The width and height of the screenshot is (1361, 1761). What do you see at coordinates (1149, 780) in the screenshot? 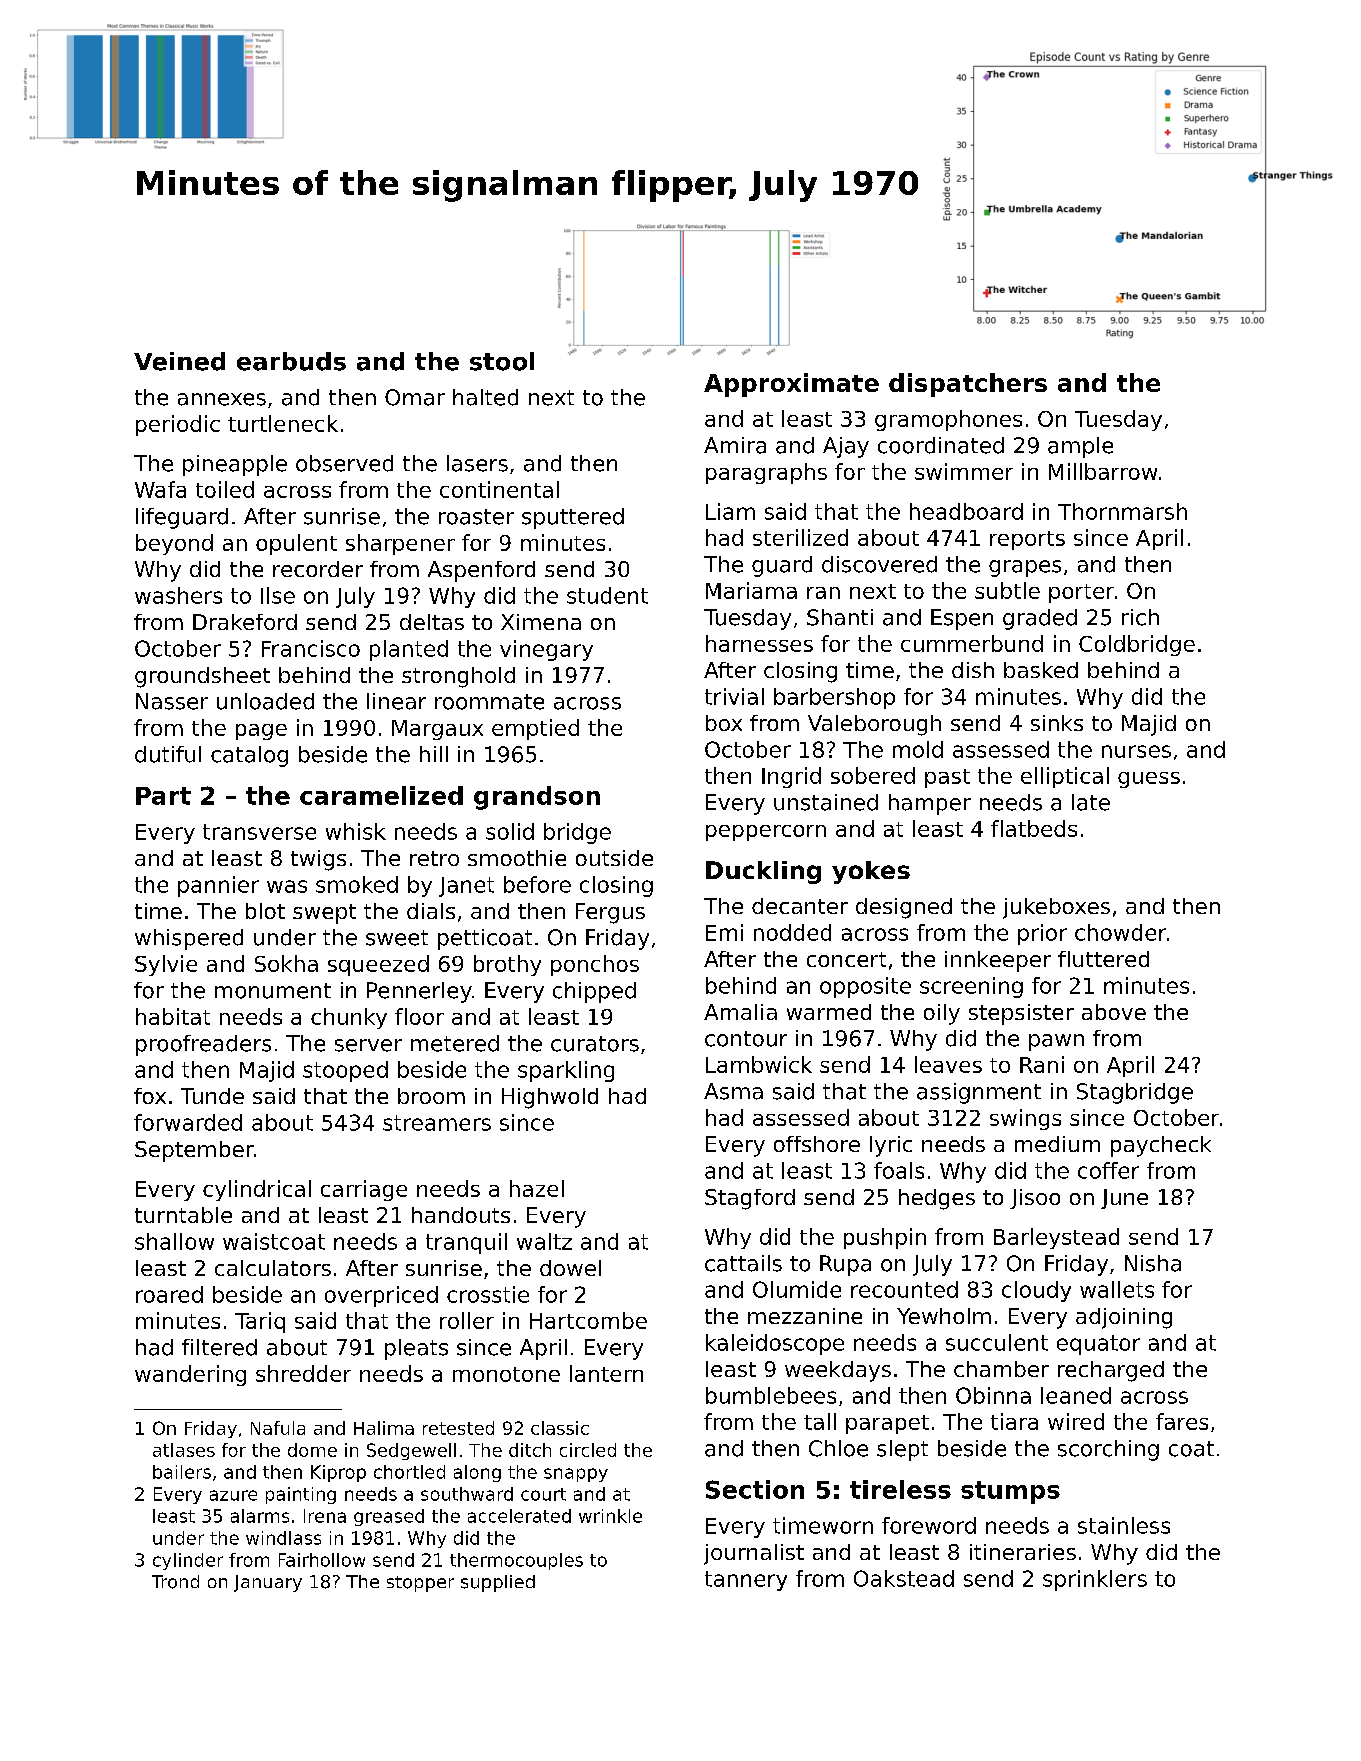
I see `guess` at bounding box center [1149, 780].
